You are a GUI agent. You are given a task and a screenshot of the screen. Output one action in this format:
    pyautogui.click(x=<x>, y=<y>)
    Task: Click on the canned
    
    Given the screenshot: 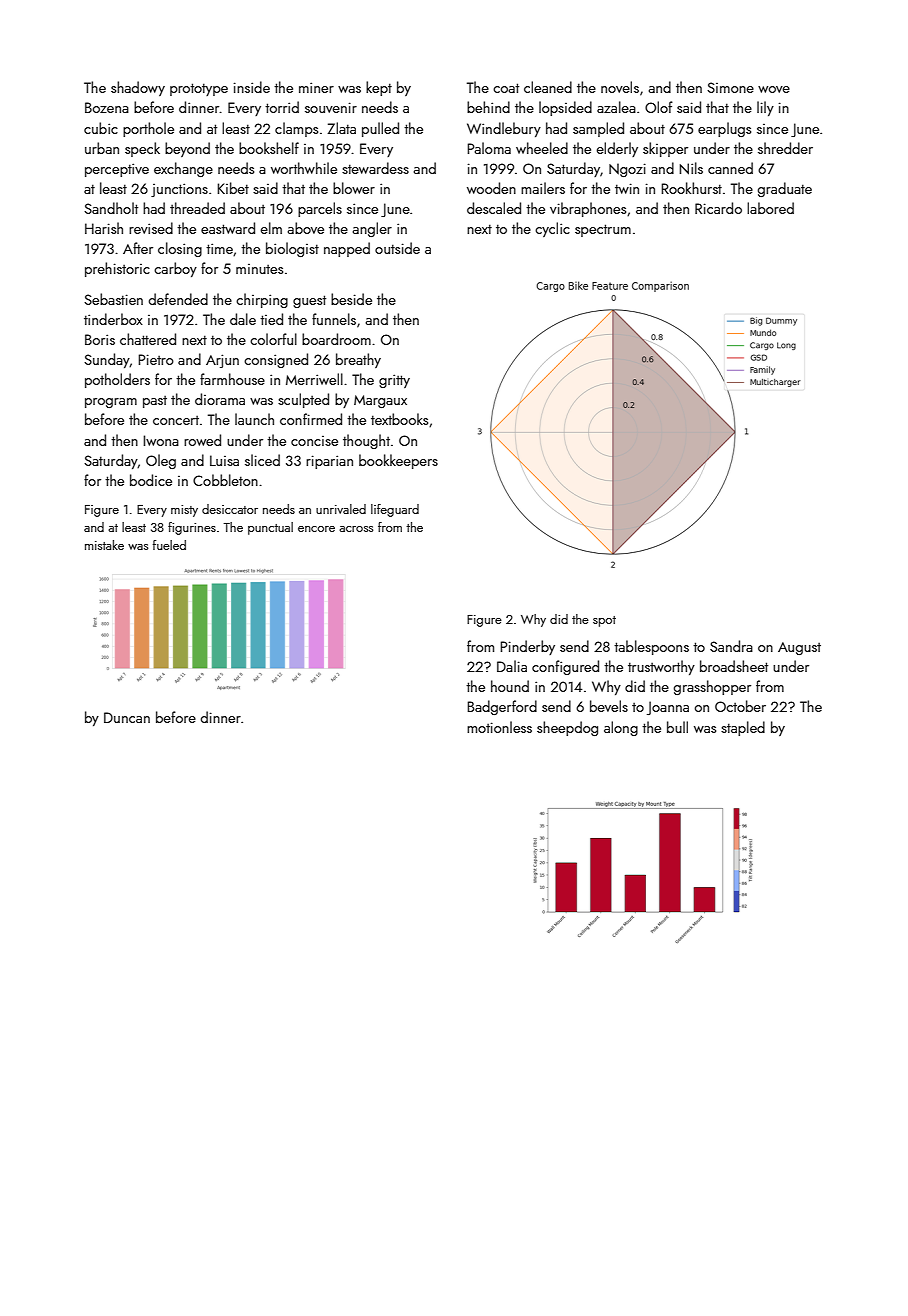 What is the action you would take?
    pyautogui.click(x=730, y=168)
